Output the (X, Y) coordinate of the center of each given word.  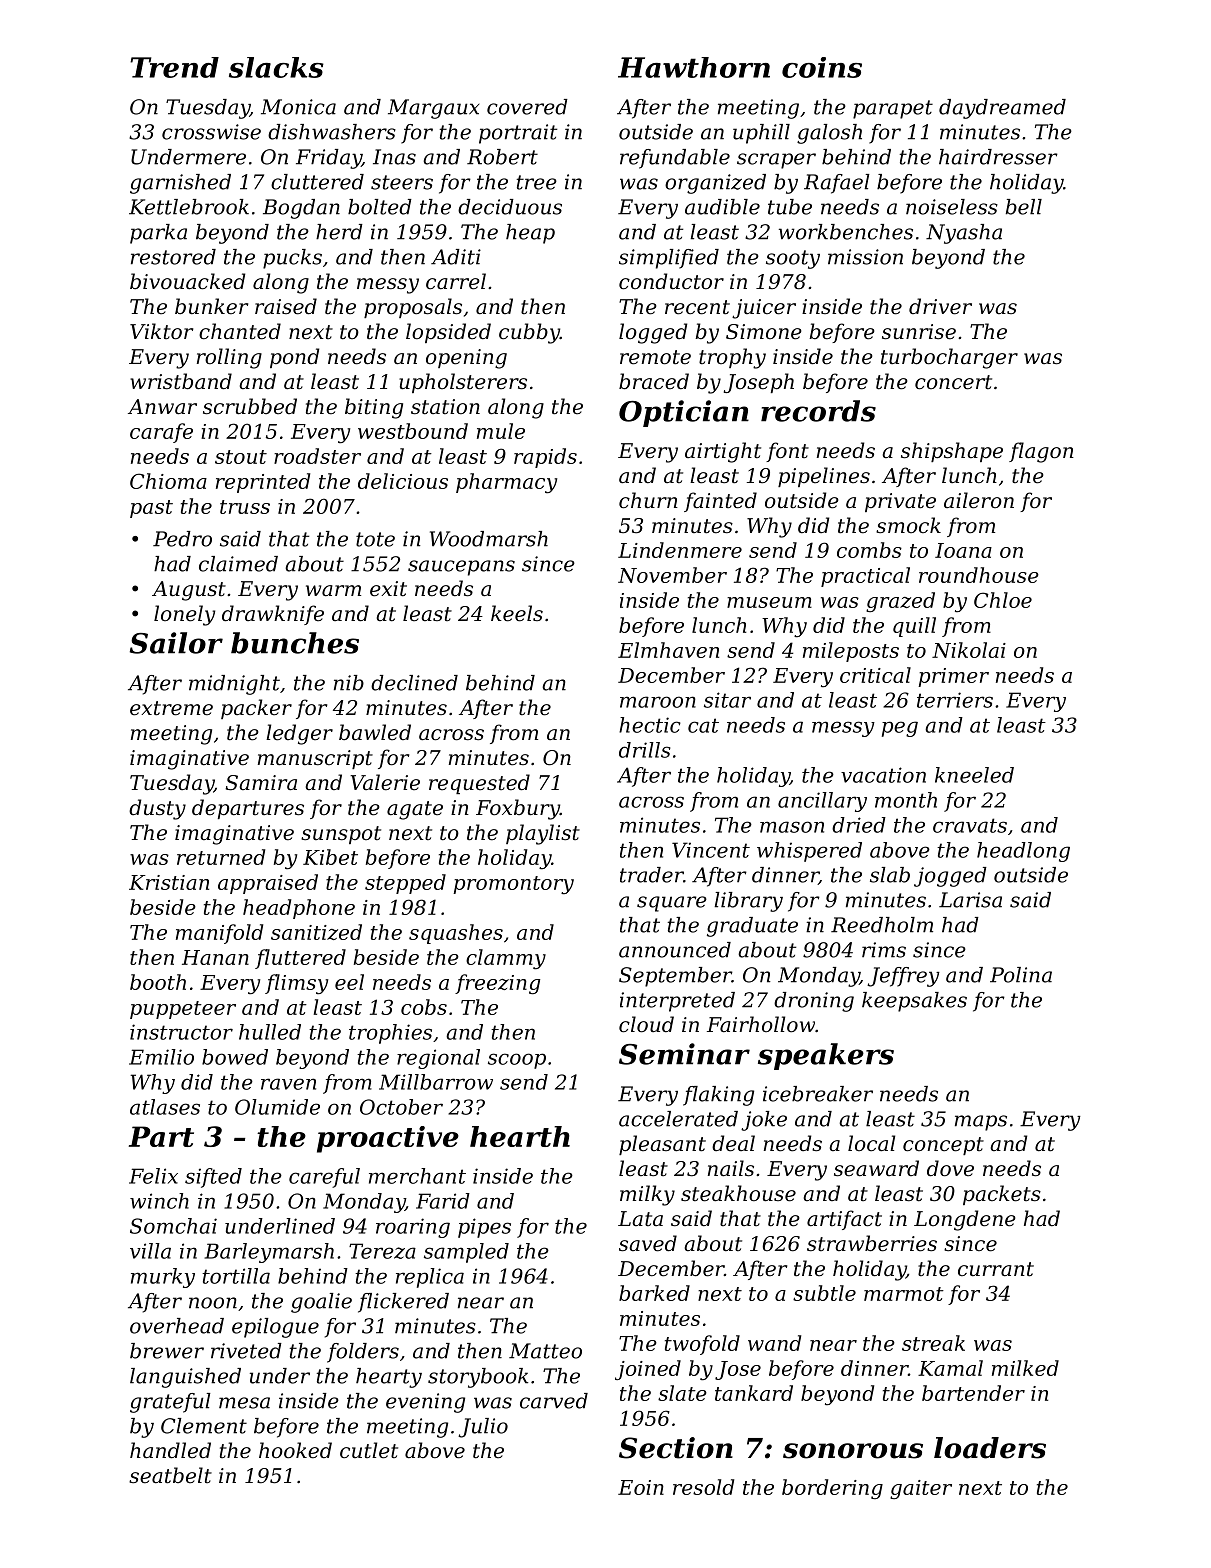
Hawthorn (694, 67)
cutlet (369, 1450)
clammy (506, 959)
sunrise (919, 332)
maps (981, 1123)
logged (653, 333)
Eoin (641, 1487)
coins (822, 67)
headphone (299, 909)
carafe (161, 433)
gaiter (921, 1489)
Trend (174, 67)
